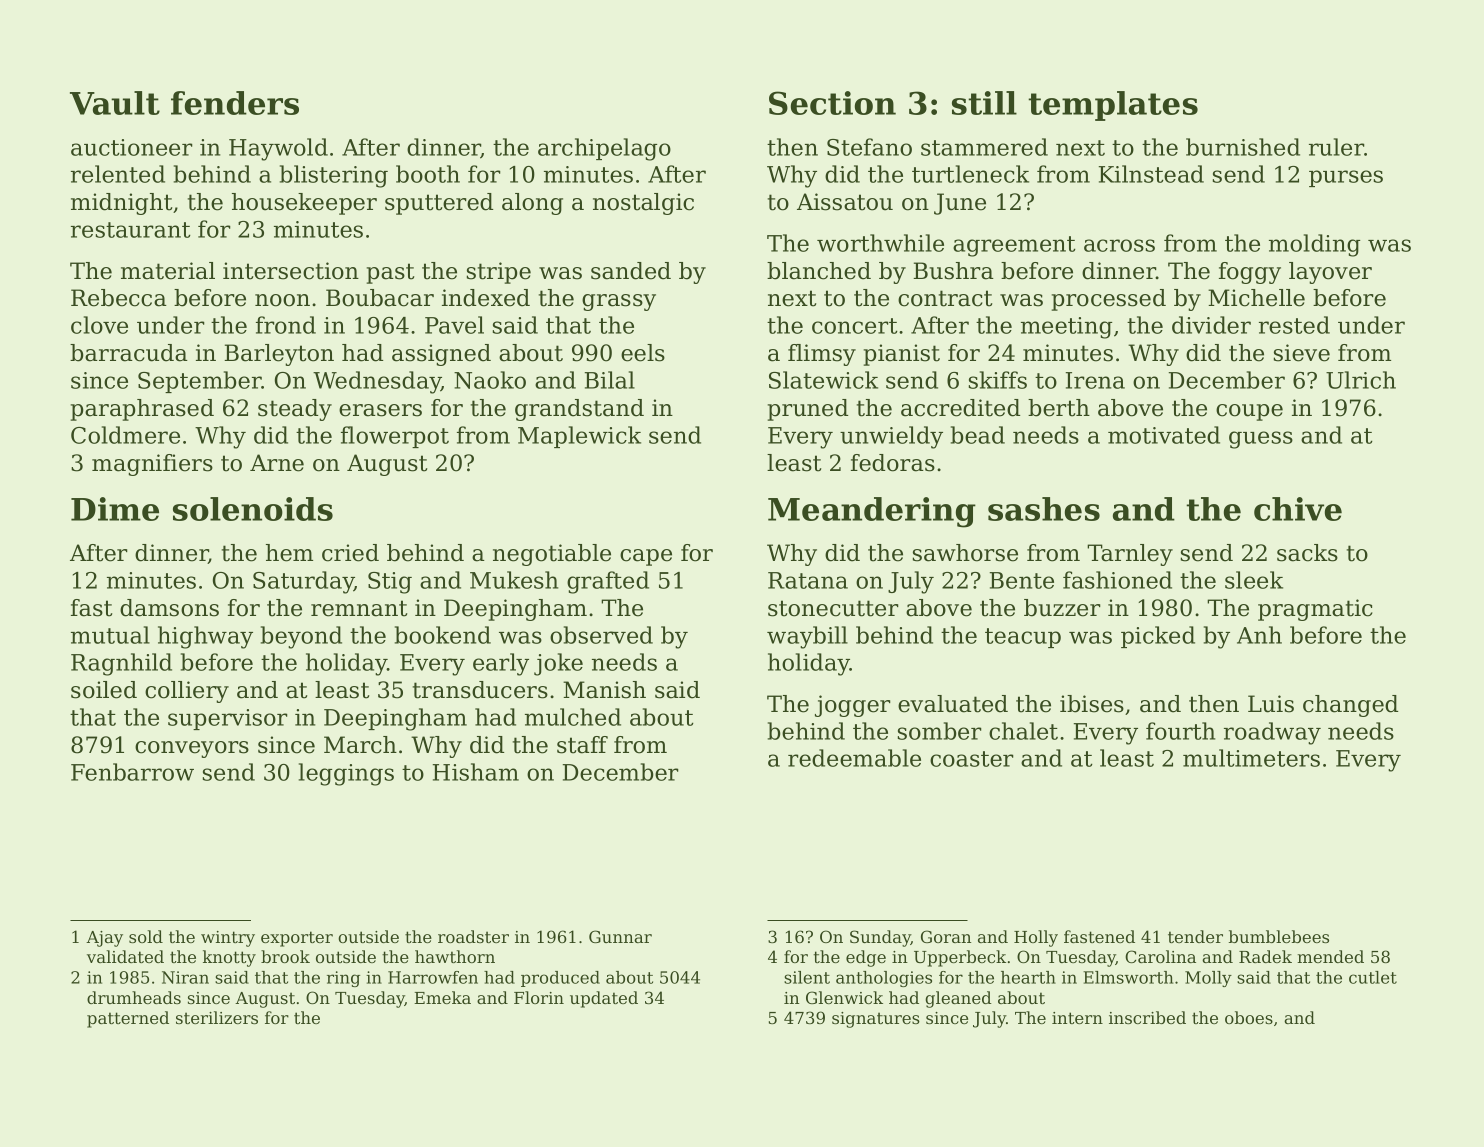 The image size is (1484, 1147). What do you see at coordinates (582, 745) in the image?
I see `staff` at bounding box center [582, 745].
